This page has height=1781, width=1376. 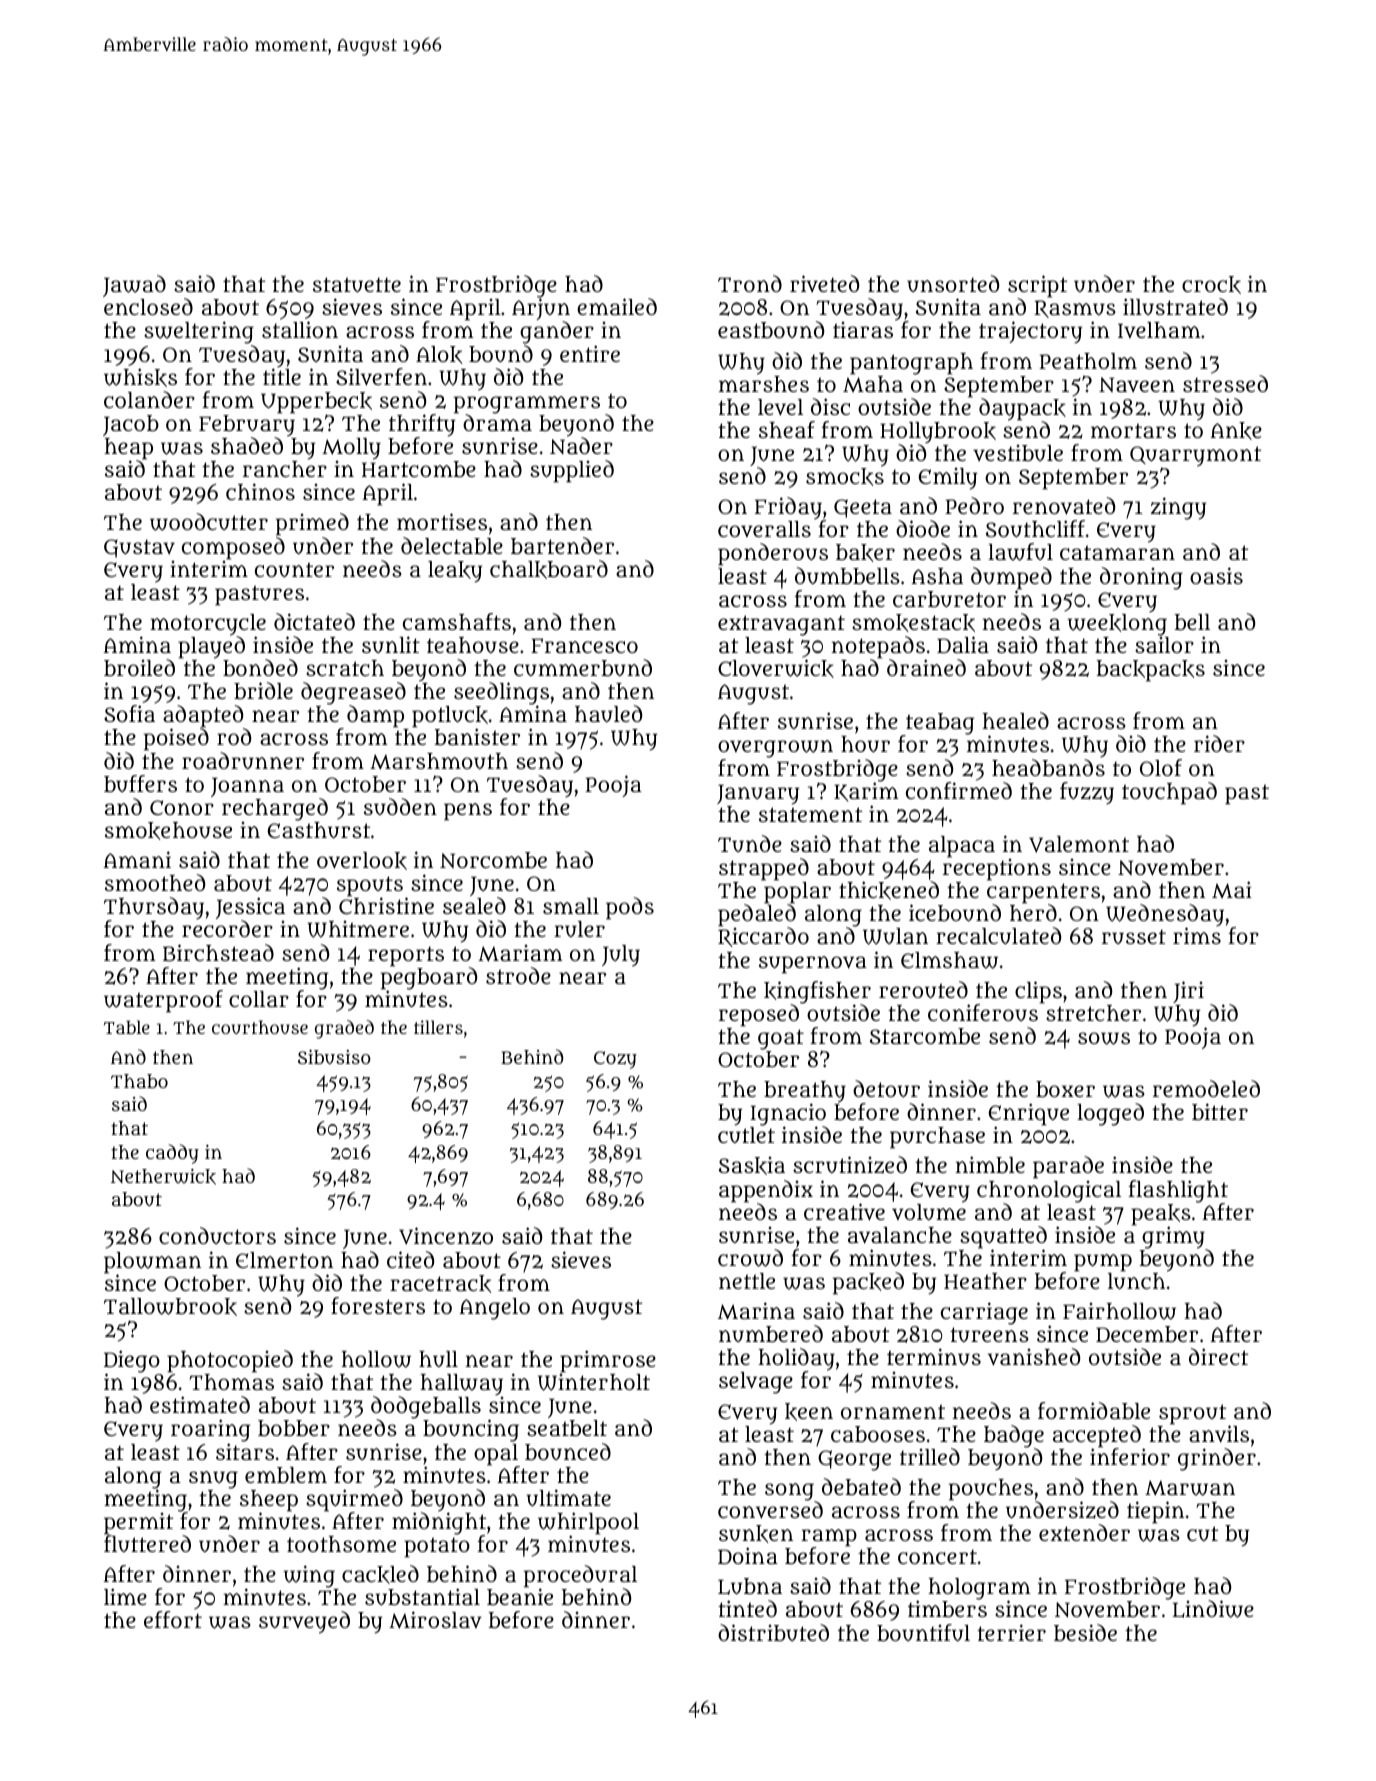 What do you see at coordinates (1195, 457) in the page?
I see `Quarrymont` at bounding box center [1195, 457].
